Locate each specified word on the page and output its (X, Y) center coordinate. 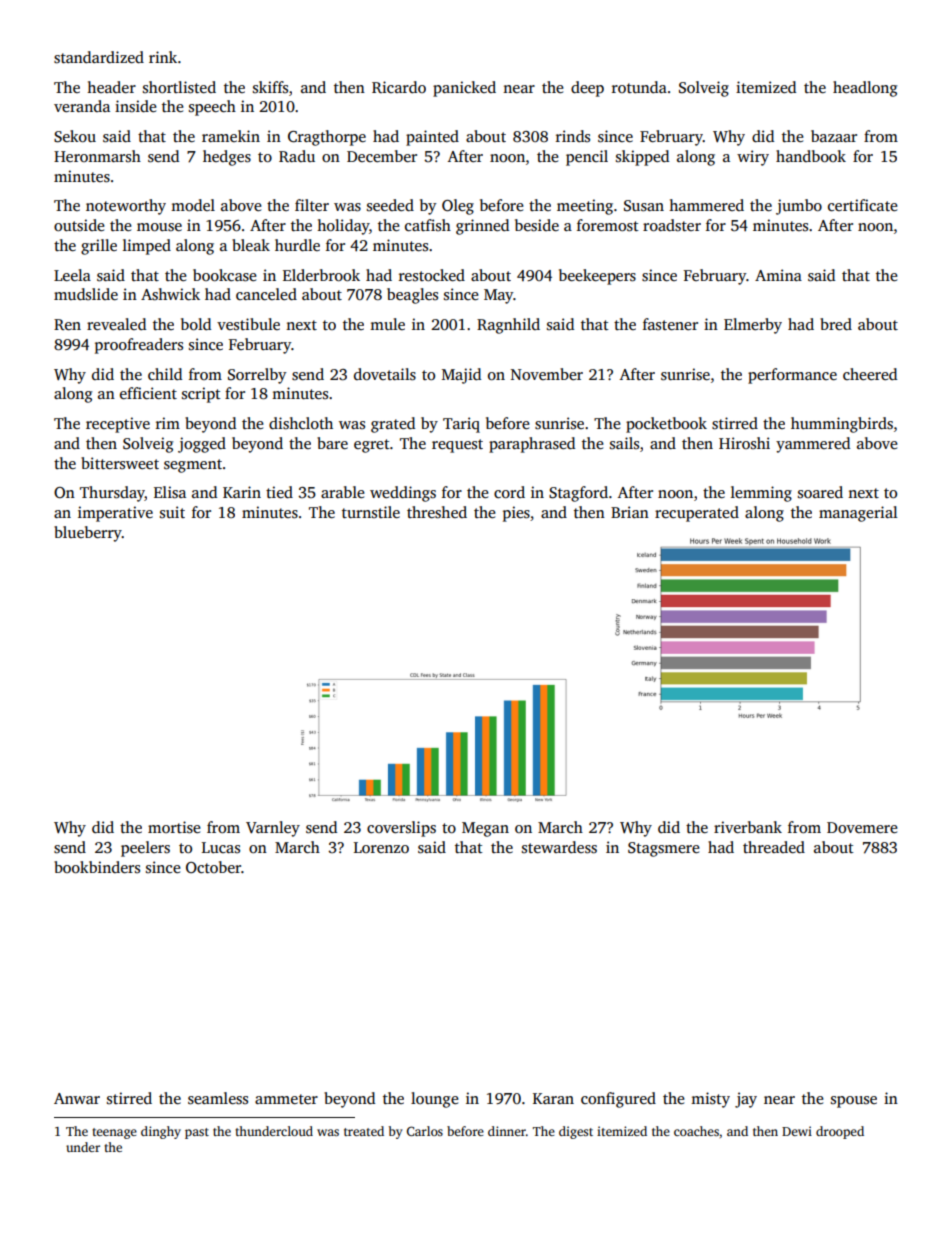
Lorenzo (381, 847)
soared (820, 492)
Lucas (221, 847)
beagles (412, 296)
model (193, 205)
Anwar (77, 1098)
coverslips (401, 829)
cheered (870, 374)
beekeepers (597, 277)
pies (516, 514)
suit (172, 512)
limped (147, 247)
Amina (778, 275)
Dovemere (862, 827)
